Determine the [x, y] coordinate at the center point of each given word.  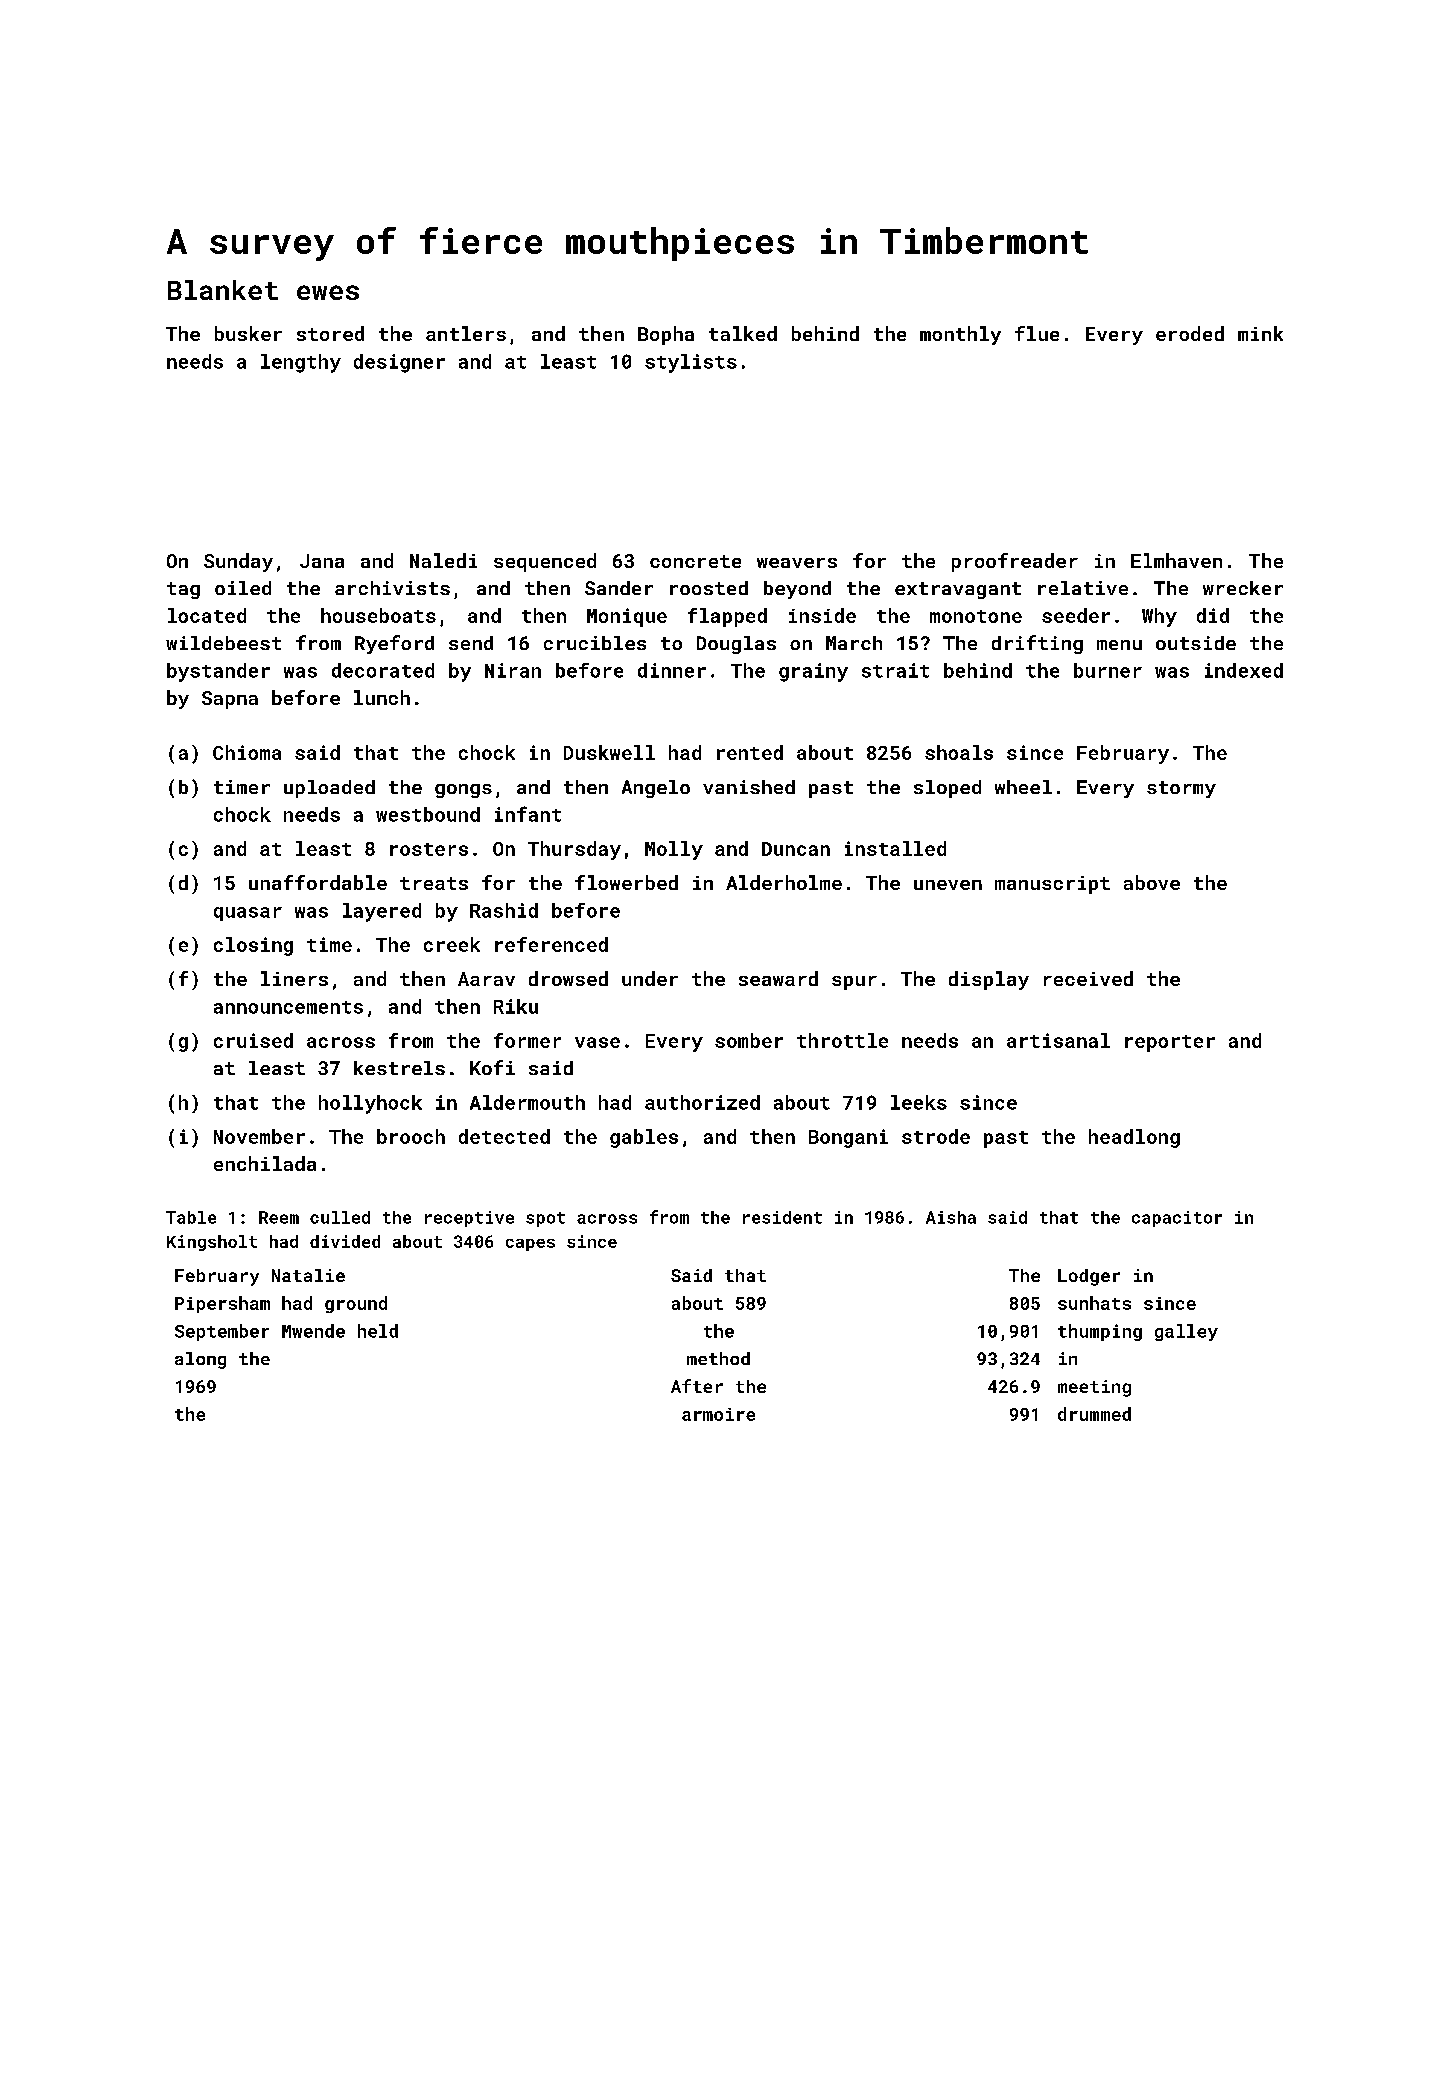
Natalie [308, 1275]
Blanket [223, 290]
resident [782, 1217]
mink [1260, 333]
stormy [1181, 789]
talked [743, 333]
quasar [248, 914]
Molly [674, 850]
